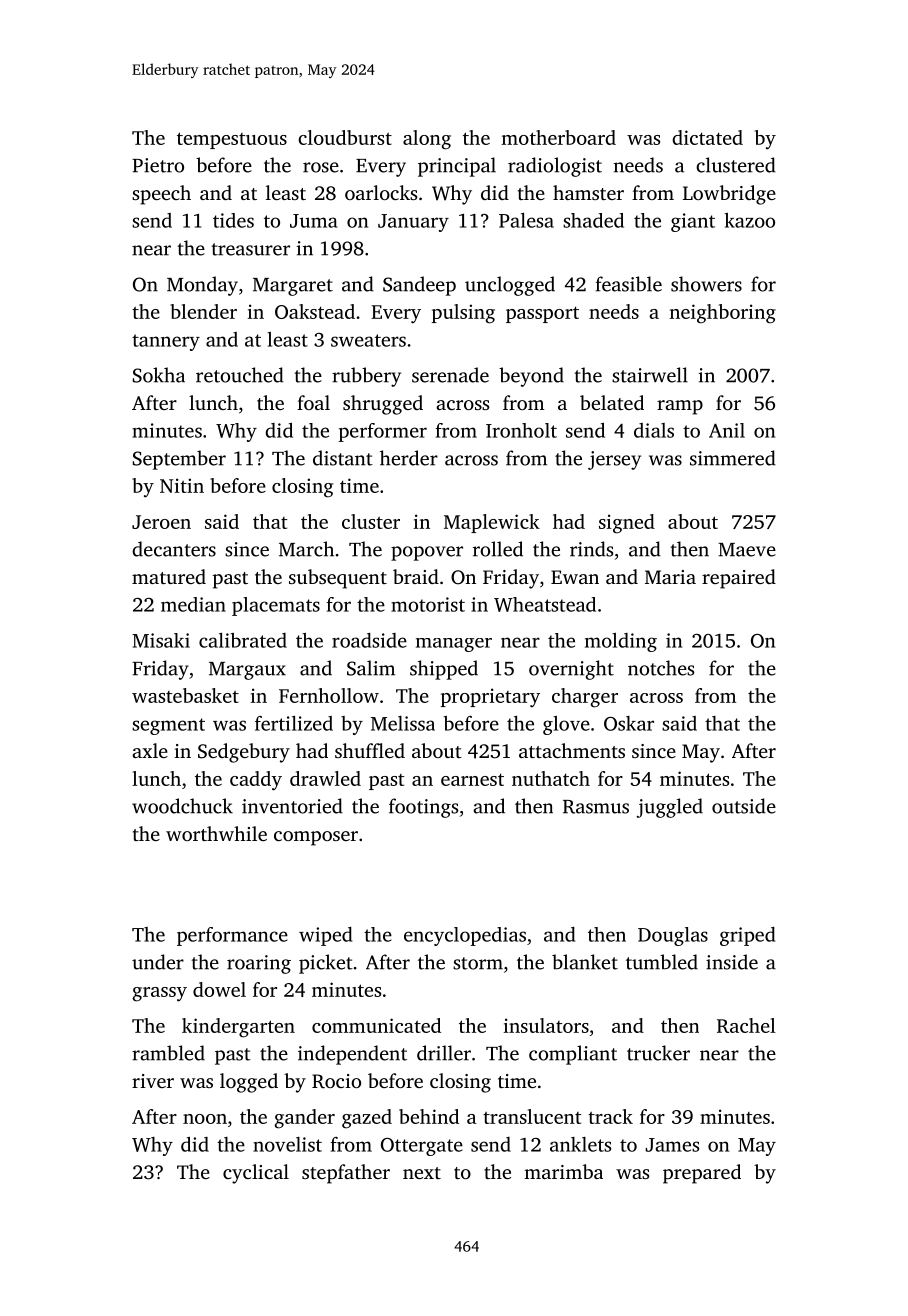 This image has height=1316, width=908. What do you see at coordinates (722, 314) in the image?
I see `neighboring` at bounding box center [722, 314].
